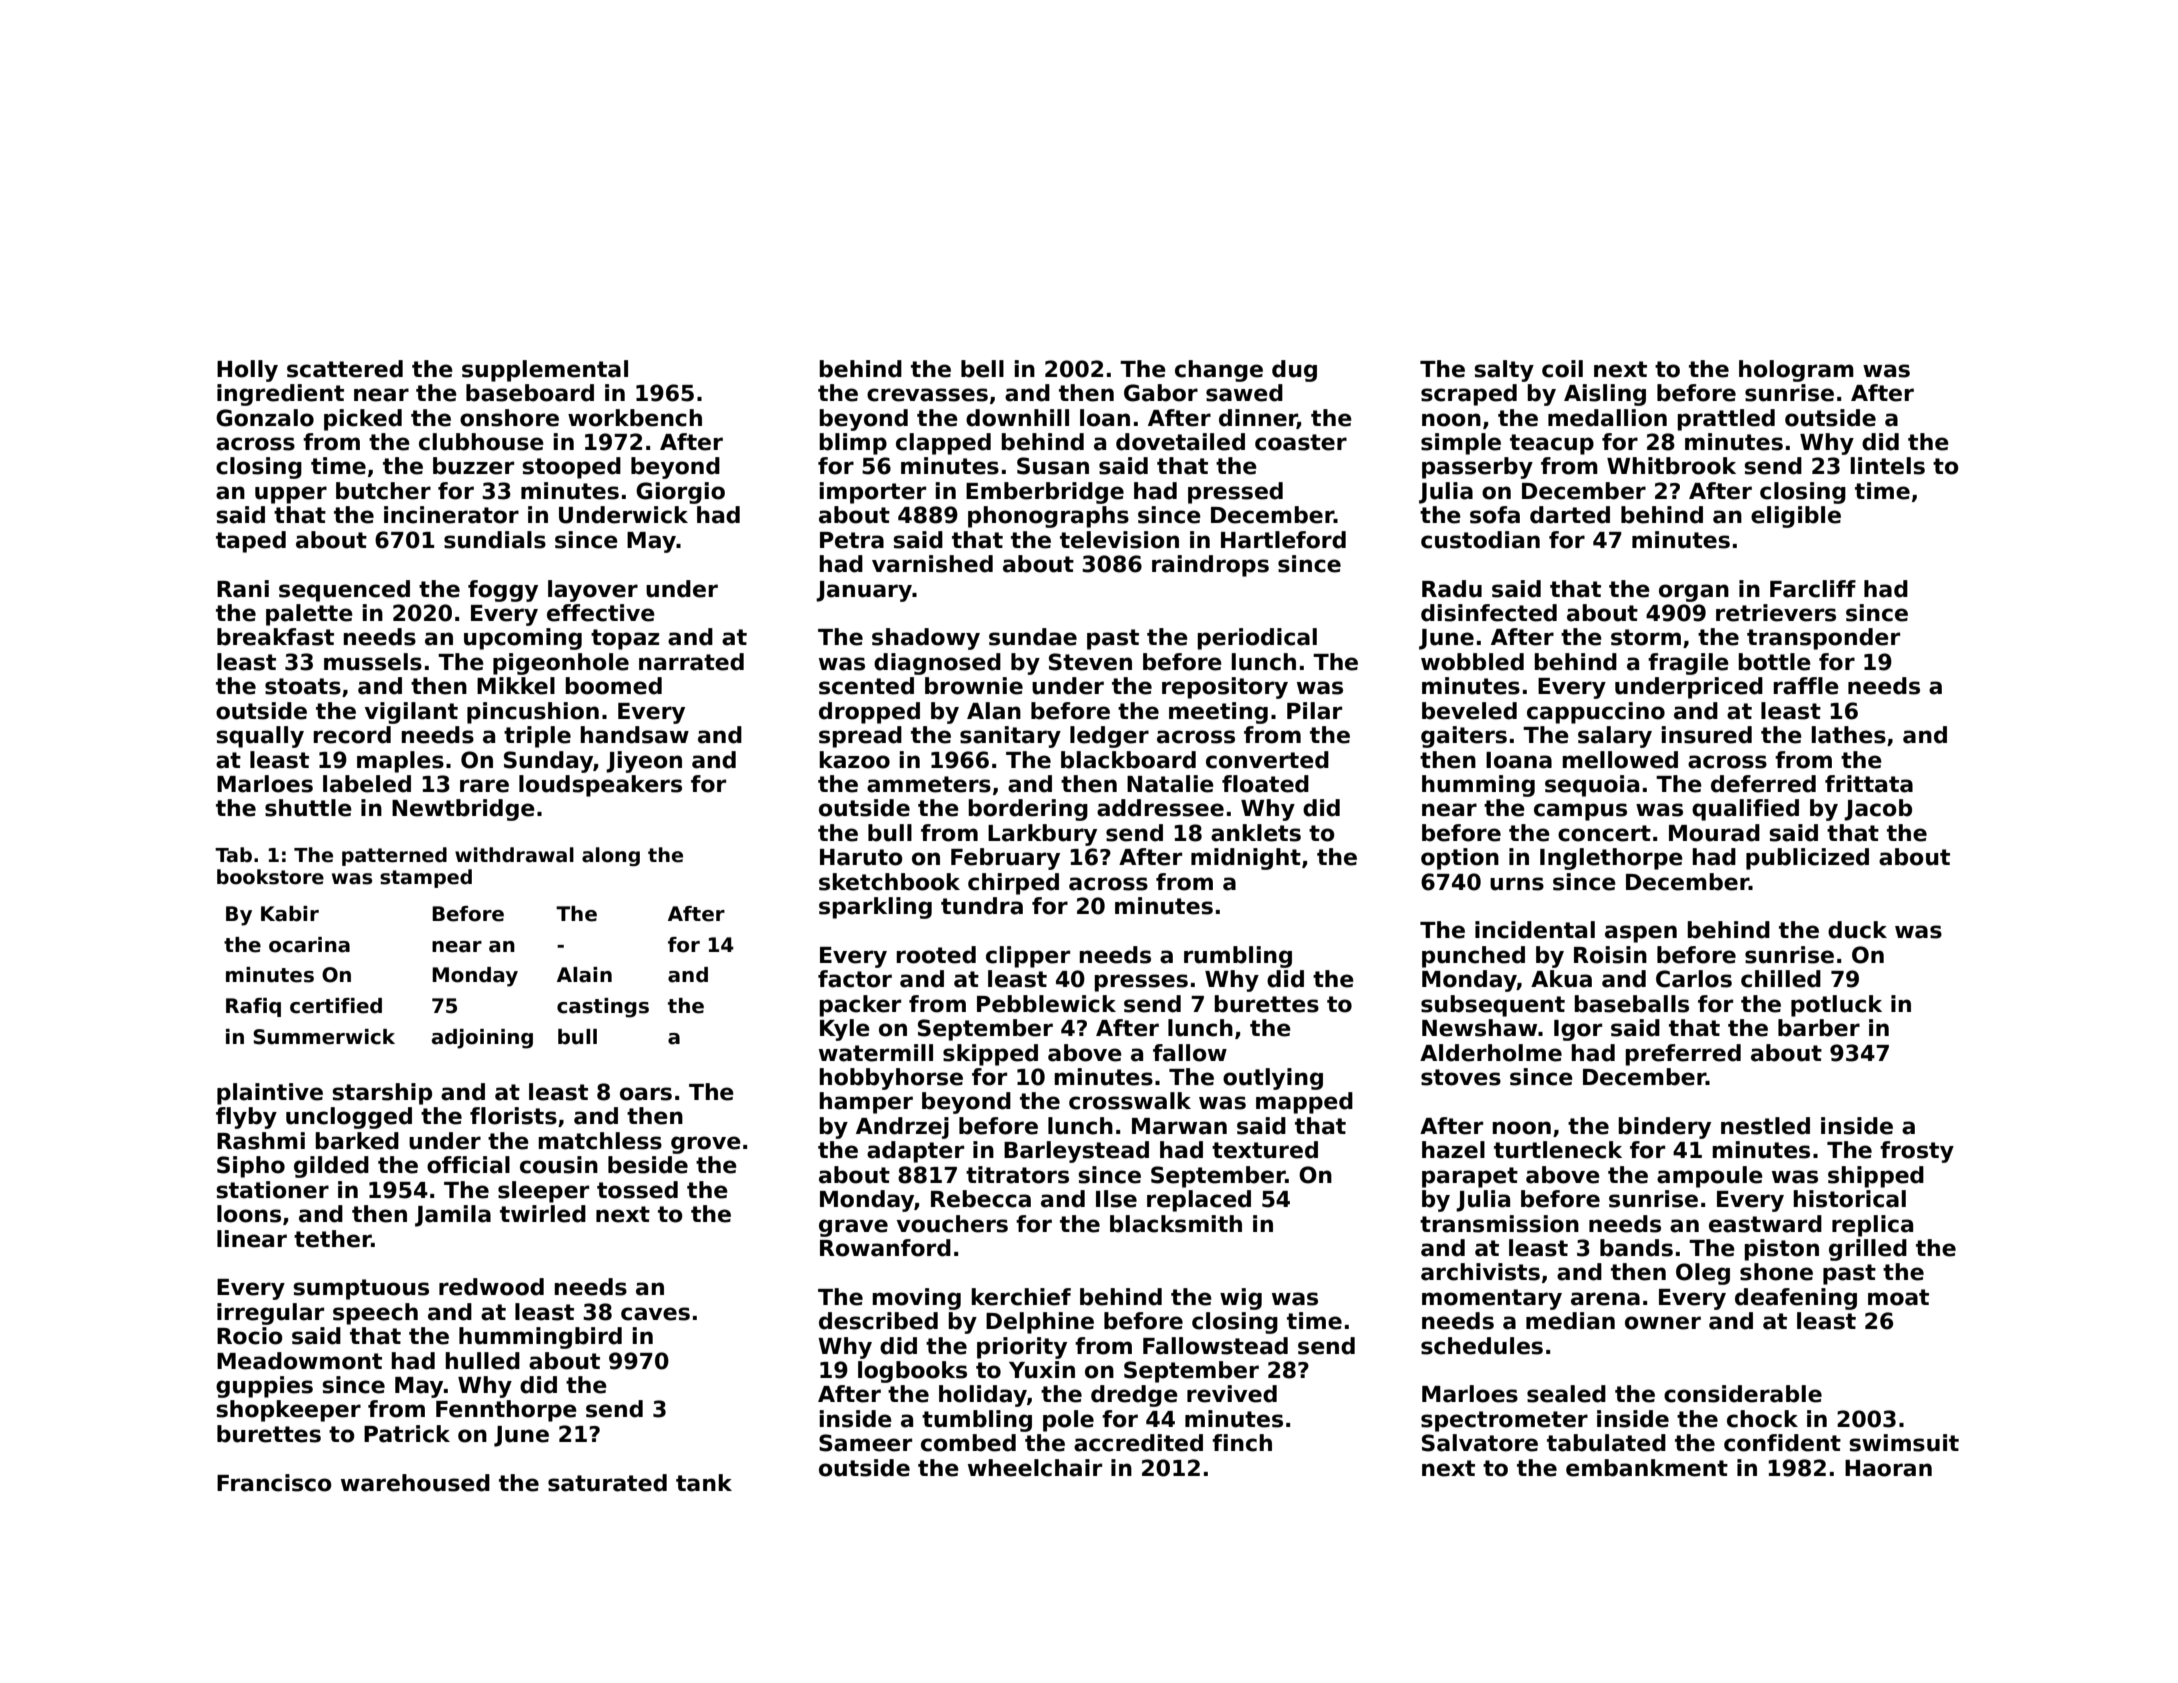 This screenshot has width=2178, height=1683. What do you see at coordinates (1473, 957) in the screenshot?
I see `punched` at bounding box center [1473, 957].
